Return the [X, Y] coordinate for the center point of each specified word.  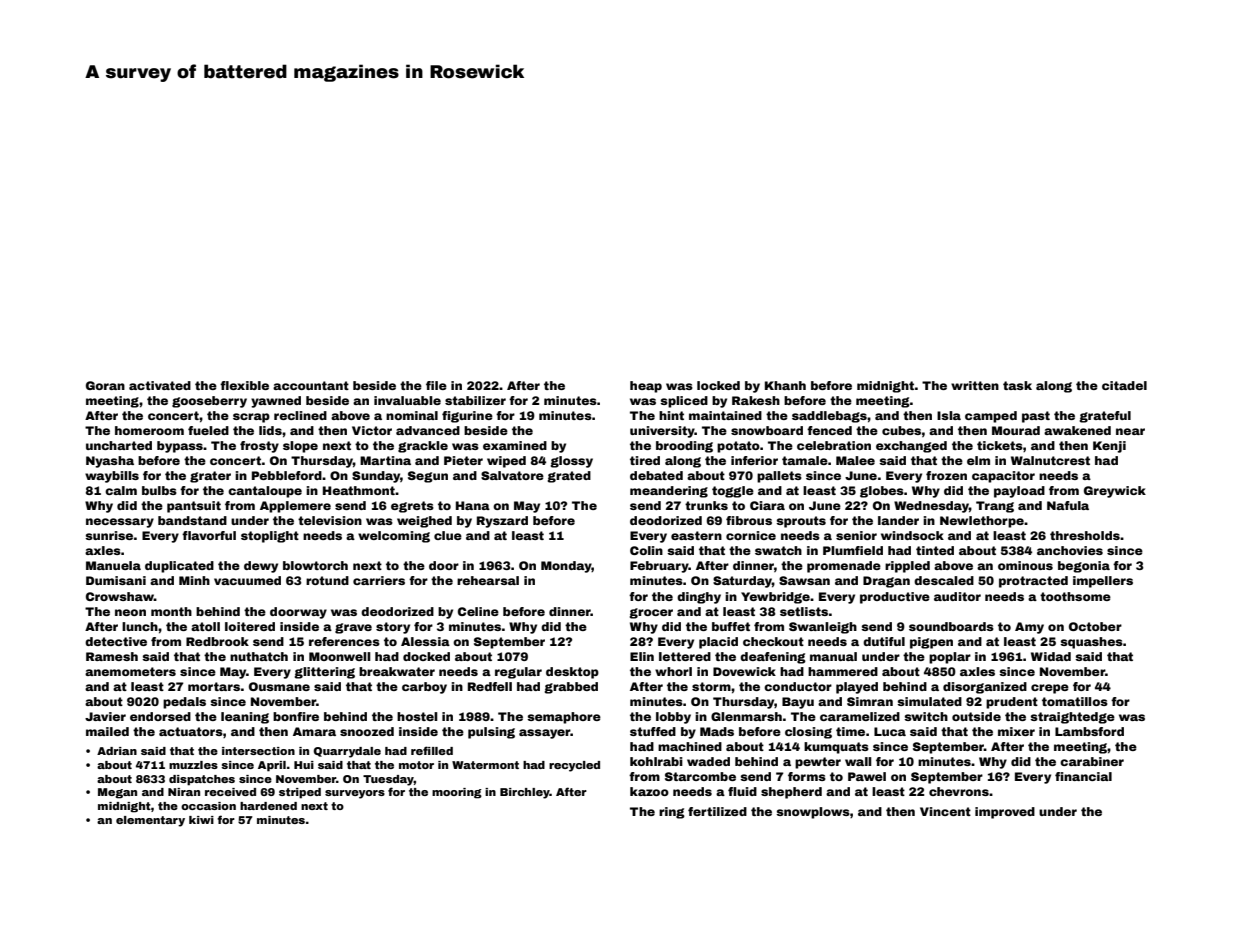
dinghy [699, 598]
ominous [1025, 565]
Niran [184, 792]
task [1017, 385]
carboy [424, 688]
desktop [572, 673]
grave [353, 628]
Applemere [295, 507]
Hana [473, 505]
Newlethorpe [982, 522]
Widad [1051, 656]
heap [646, 387]
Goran [105, 385]
